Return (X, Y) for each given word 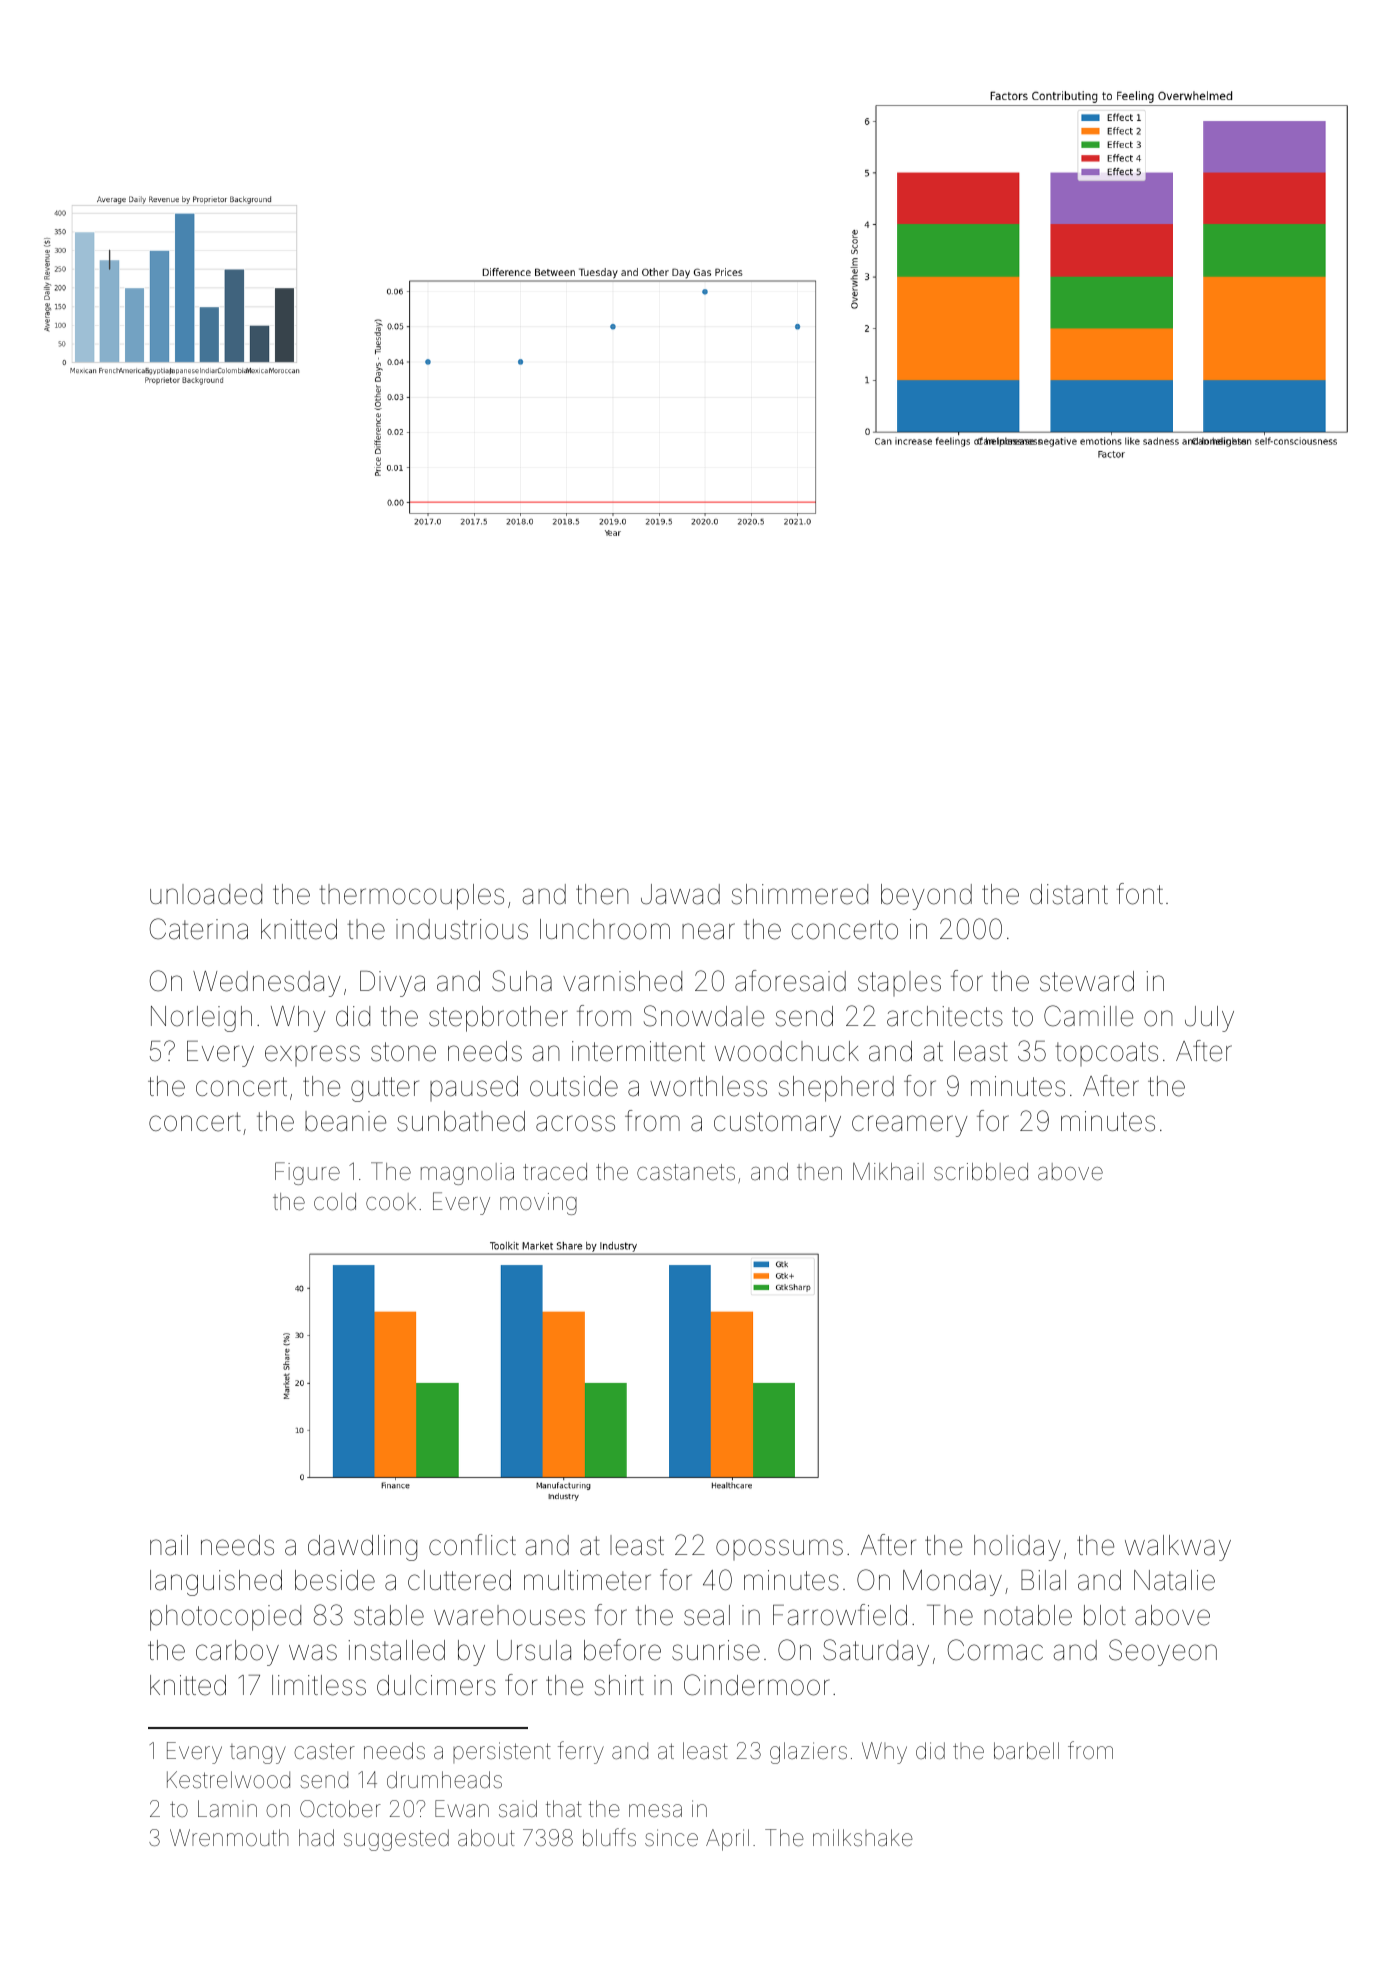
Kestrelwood (228, 1780)
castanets (686, 1172)
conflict (472, 1545)
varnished (622, 981)
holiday (1017, 1548)
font (1139, 894)
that (564, 1809)
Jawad (680, 894)
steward (1087, 981)
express (312, 1055)
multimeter (587, 1580)
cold (335, 1202)
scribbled (981, 1172)
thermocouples (411, 897)
